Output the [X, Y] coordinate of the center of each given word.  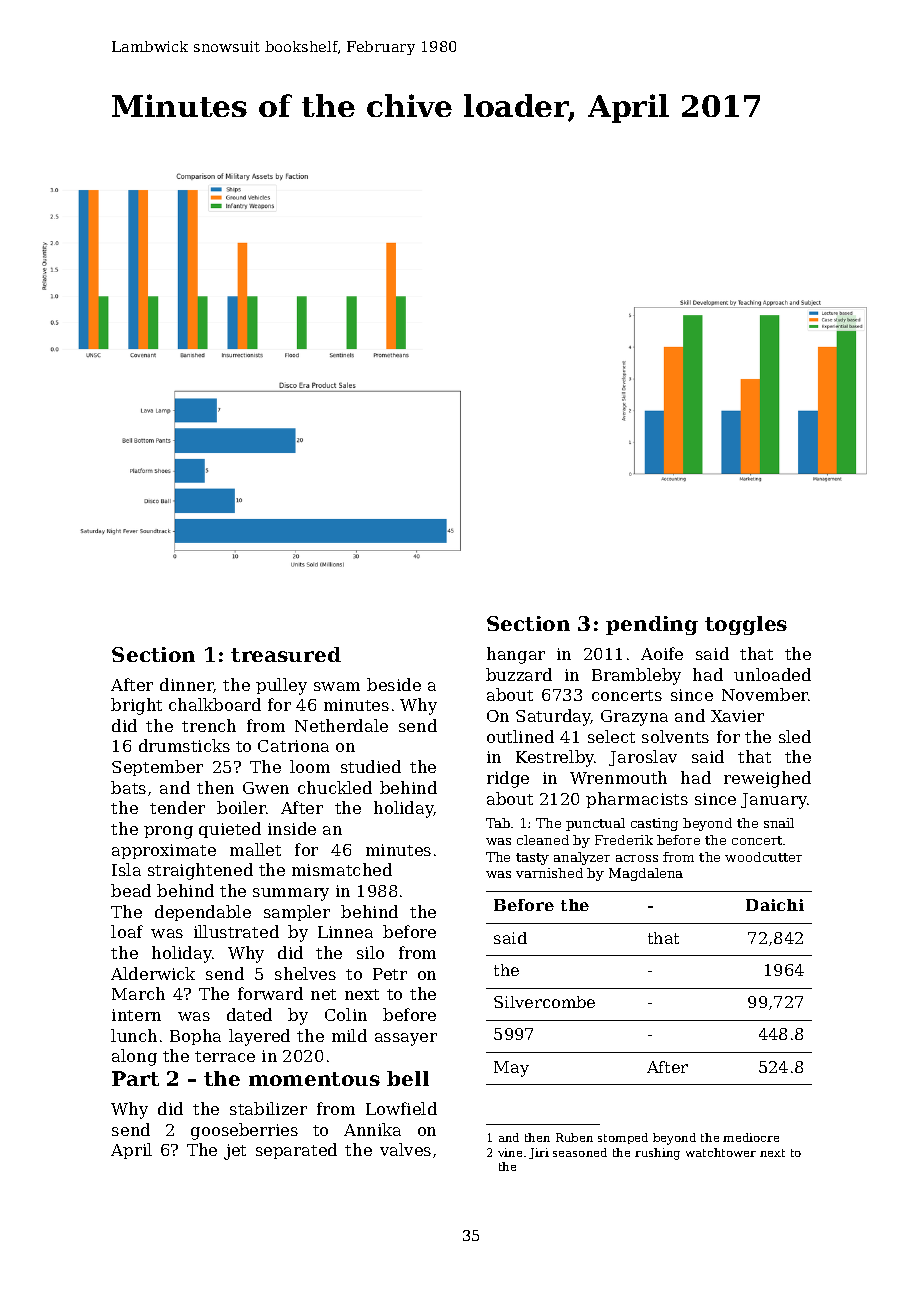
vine [510, 1152]
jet [235, 1152]
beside [394, 684]
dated [249, 1014]
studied [371, 766]
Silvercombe [544, 1002]
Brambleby [636, 676]
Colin [346, 1014]
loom [310, 766]
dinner [187, 685]
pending [652, 625]
